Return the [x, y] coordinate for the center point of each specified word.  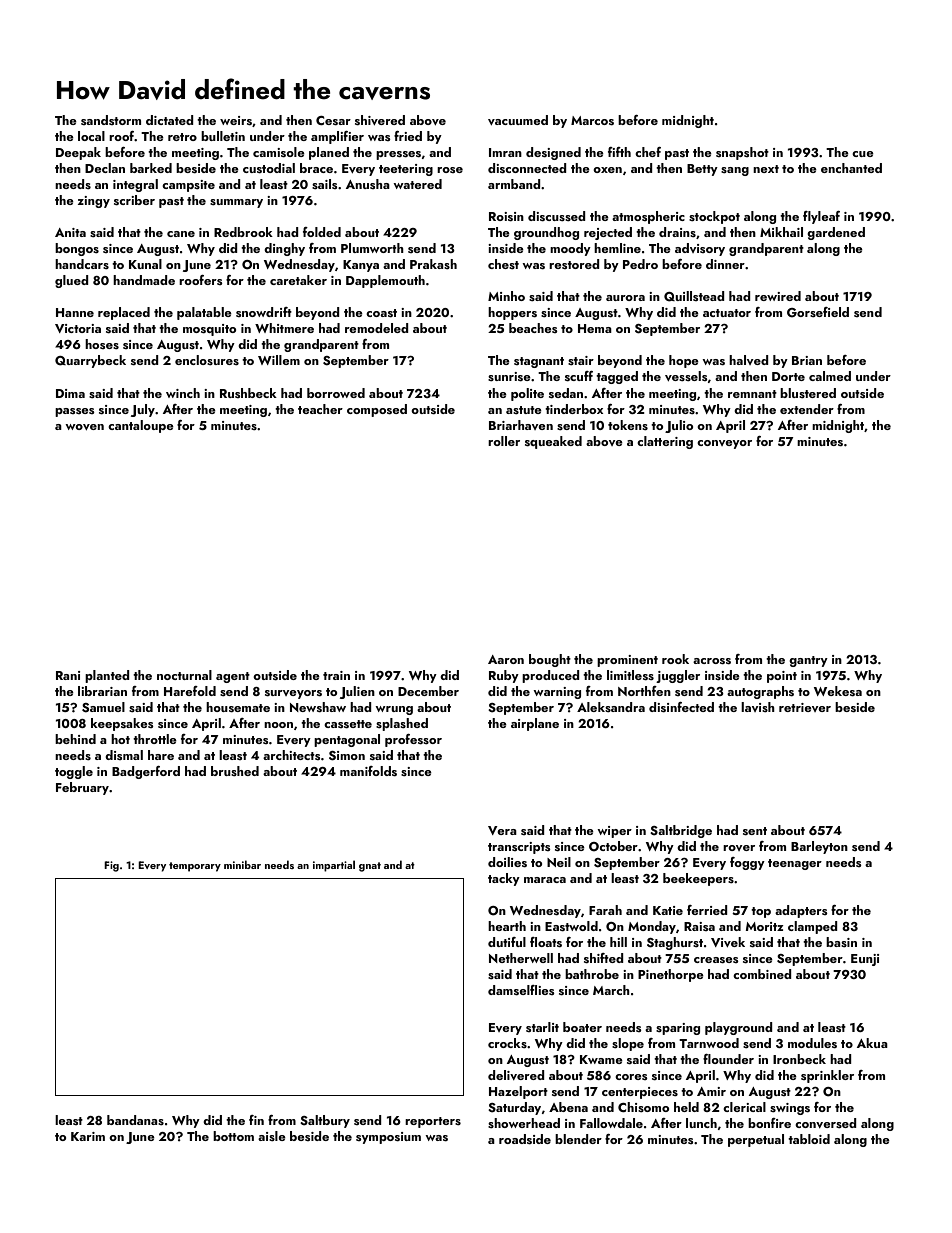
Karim [88, 1136]
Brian [807, 360]
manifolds [368, 771]
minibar [242, 864]
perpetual [756, 1140]
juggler [678, 676]
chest [503, 264]
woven [84, 427]
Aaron [506, 659]
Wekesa [838, 691]
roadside [525, 1139]
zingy [94, 202]
